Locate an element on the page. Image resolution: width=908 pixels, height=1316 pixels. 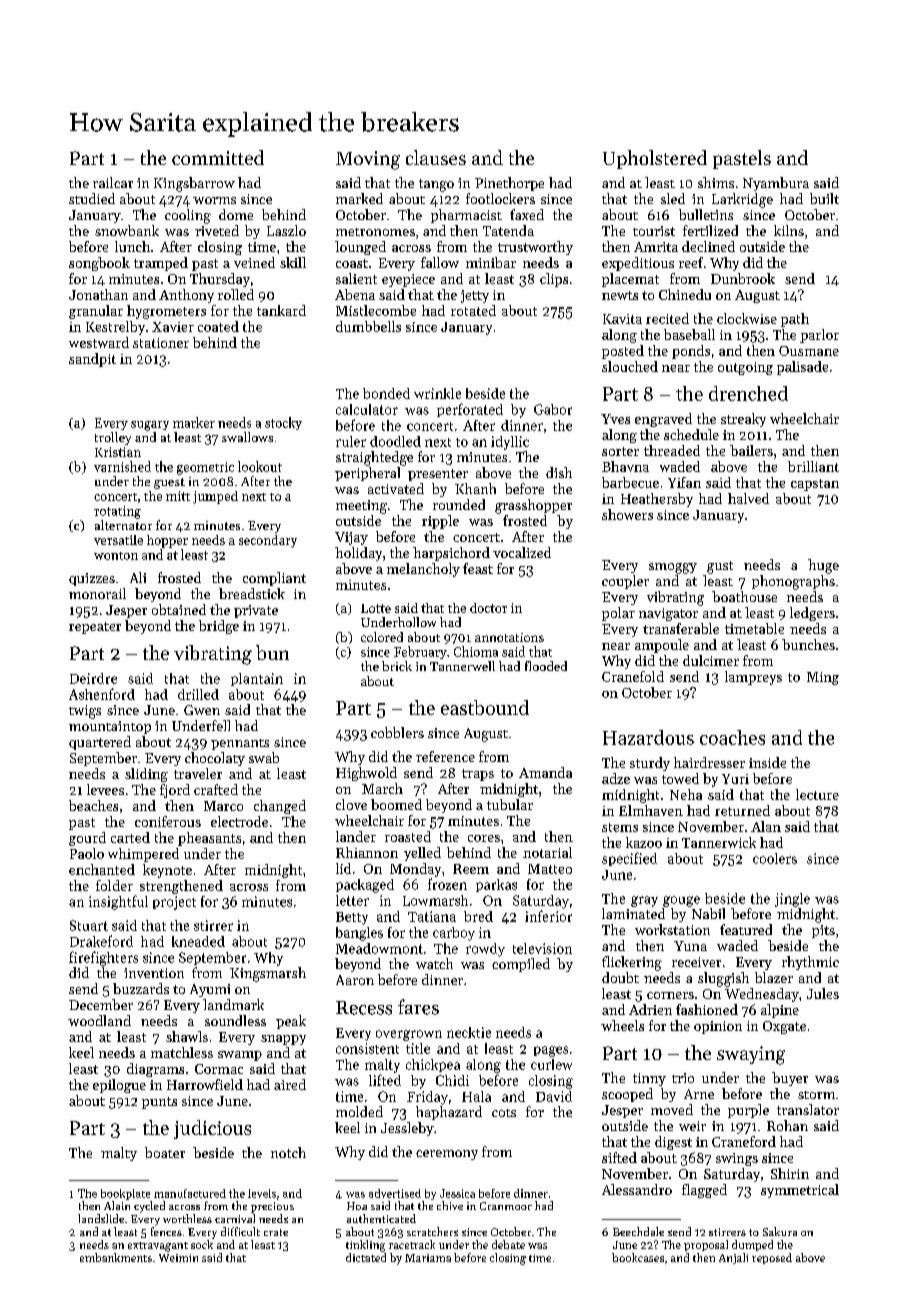
schedule is located at coordinates (691, 434).
